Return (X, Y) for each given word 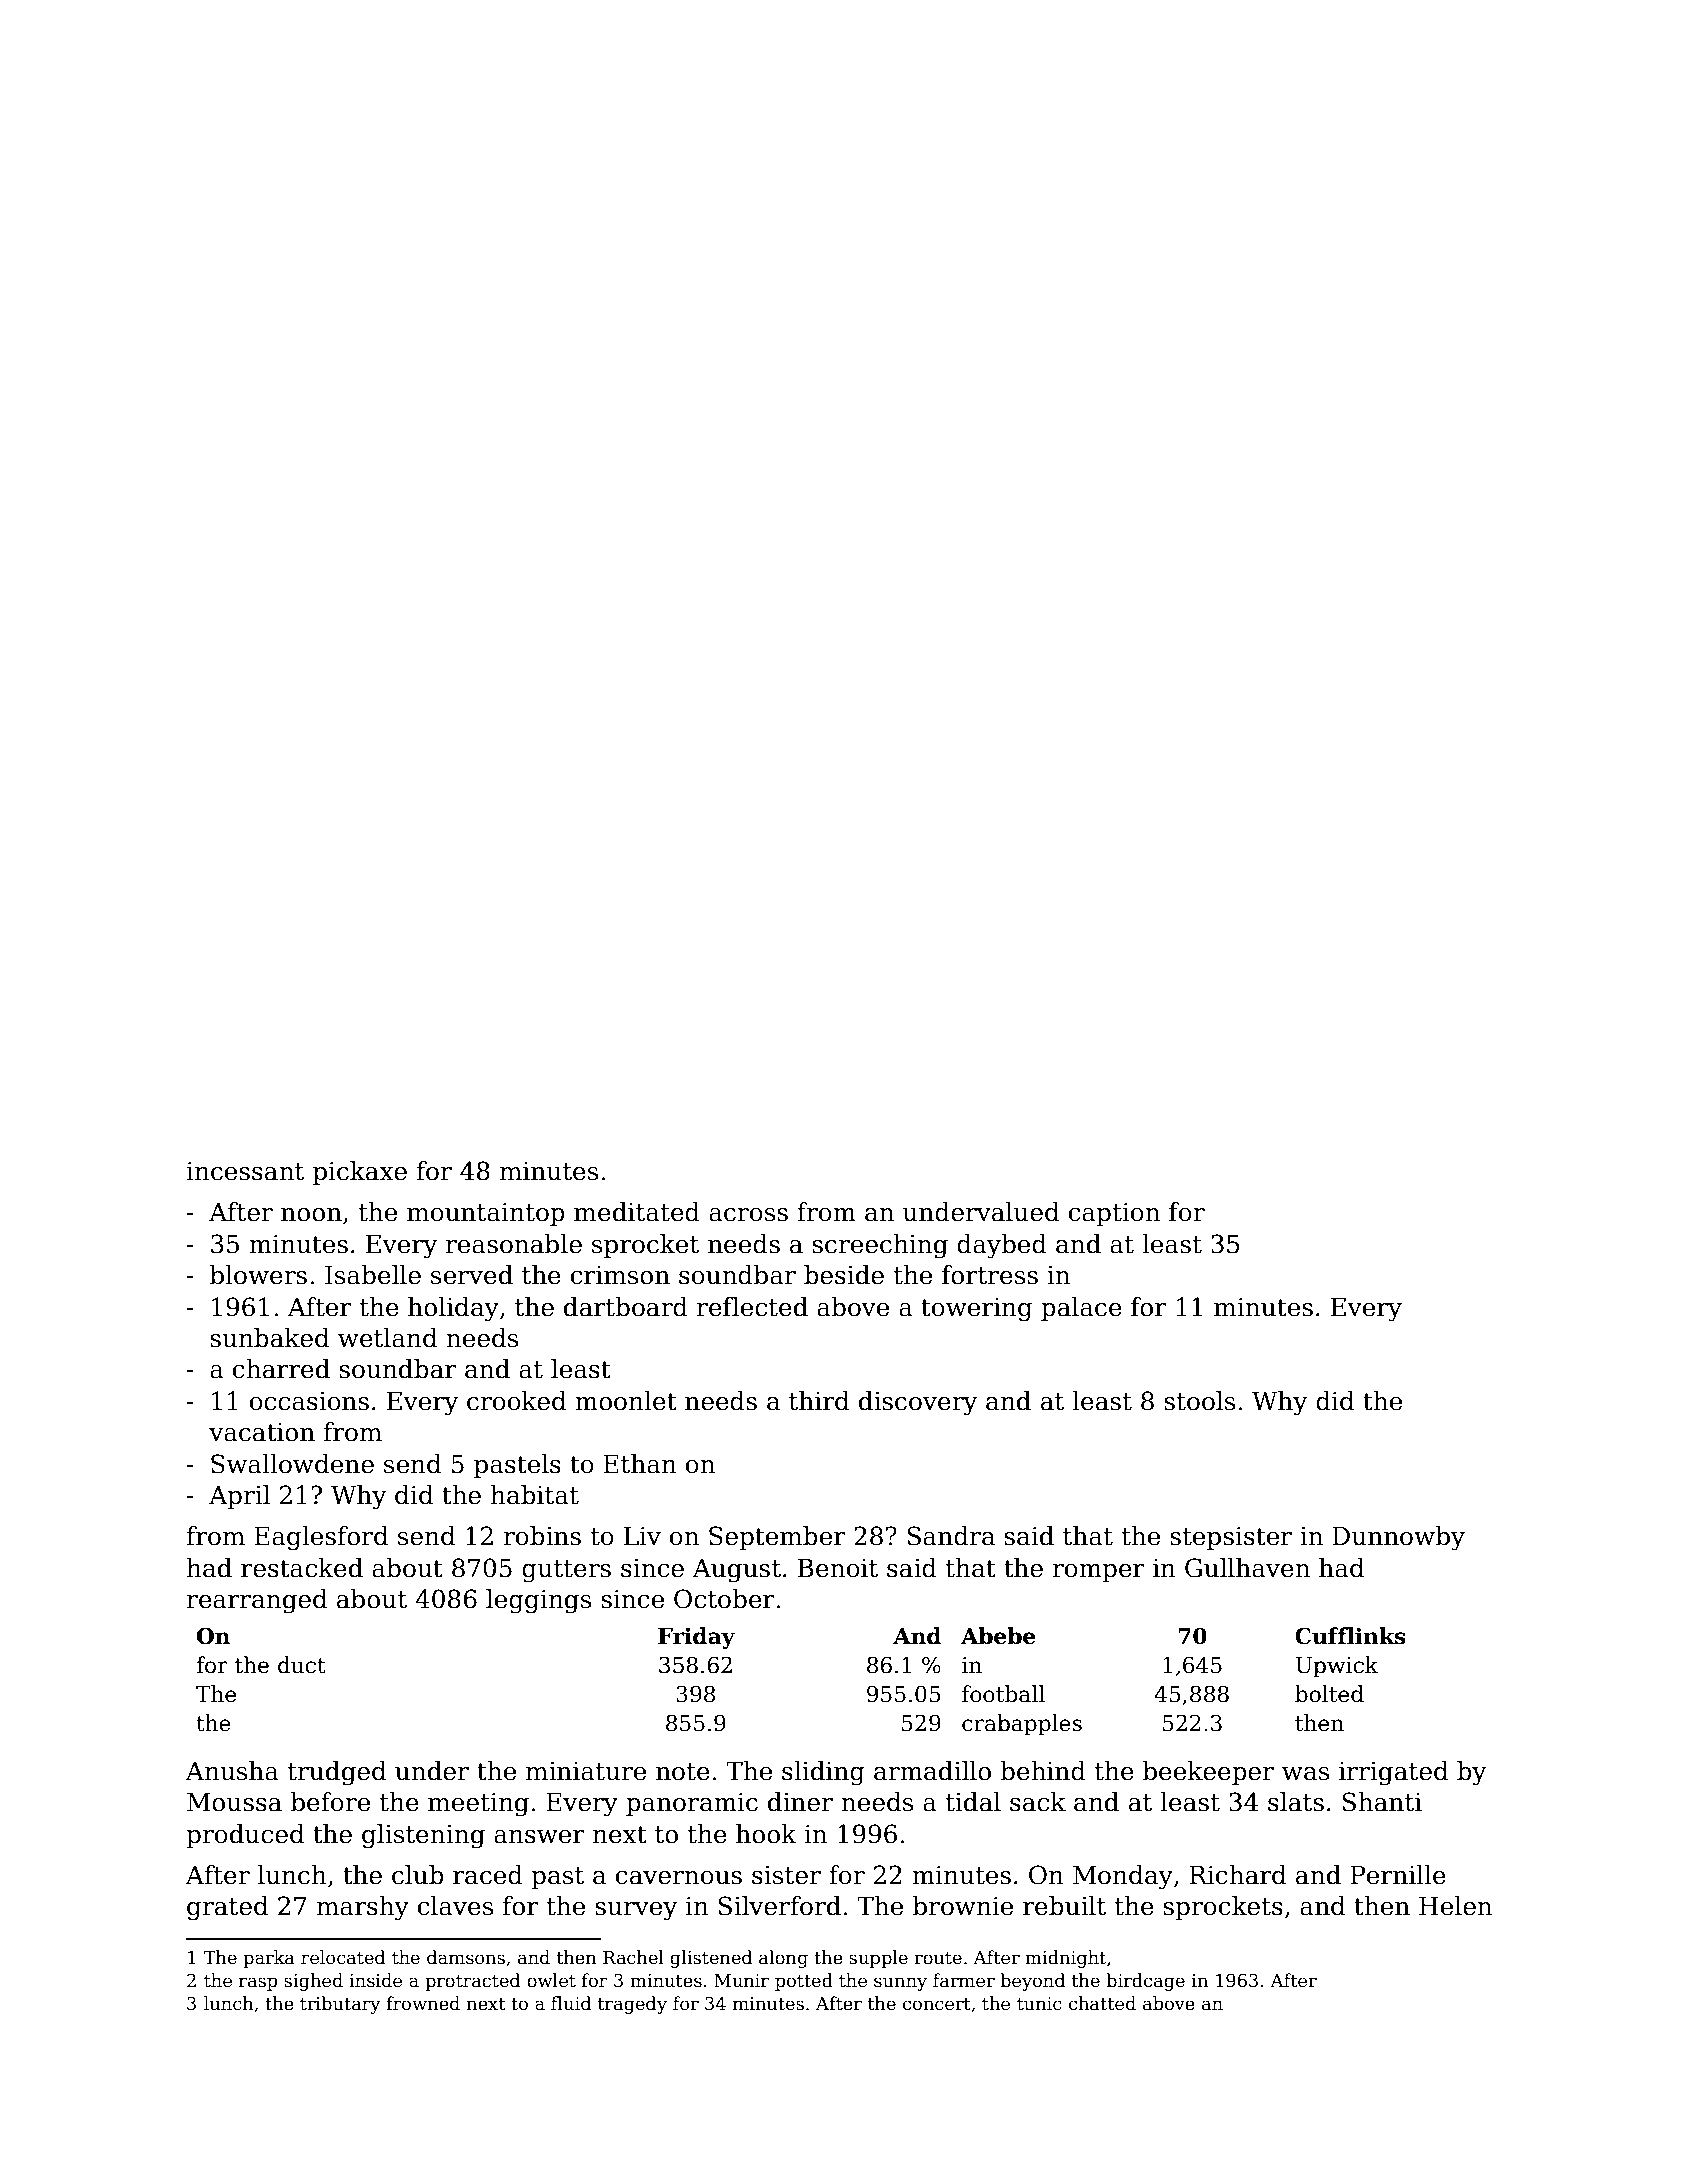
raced (488, 1875)
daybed (1002, 1246)
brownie (963, 1906)
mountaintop (486, 1214)
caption (1114, 1214)
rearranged (257, 1601)
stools (1199, 1401)
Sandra (951, 1536)
